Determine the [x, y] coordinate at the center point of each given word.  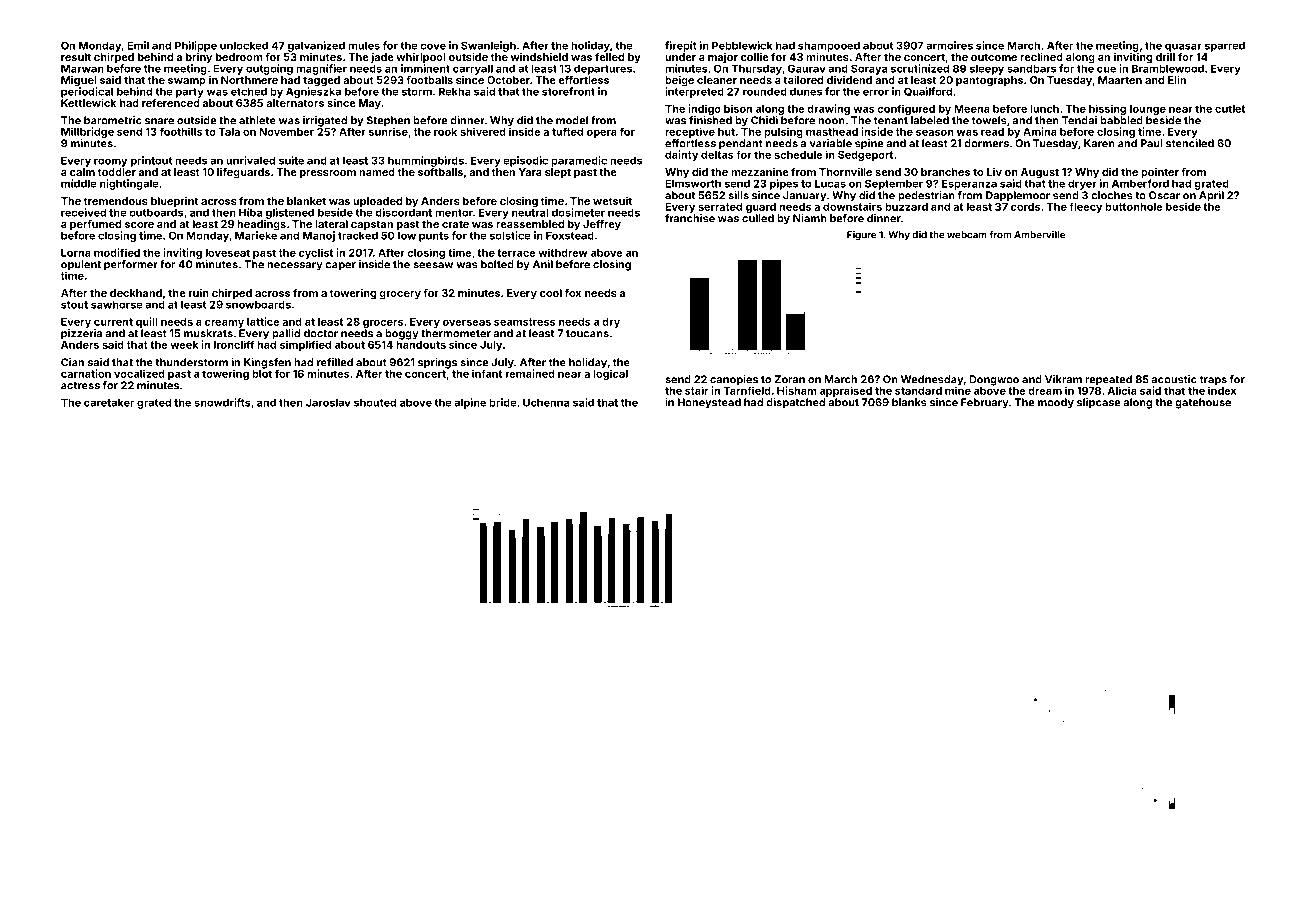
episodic [525, 161]
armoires [949, 45]
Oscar [1164, 195]
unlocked [244, 45]
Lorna [76, 253]
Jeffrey [602, 225]
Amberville [1039, 235]
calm [82, 172]
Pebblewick [742, 45]
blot [262, 374]
